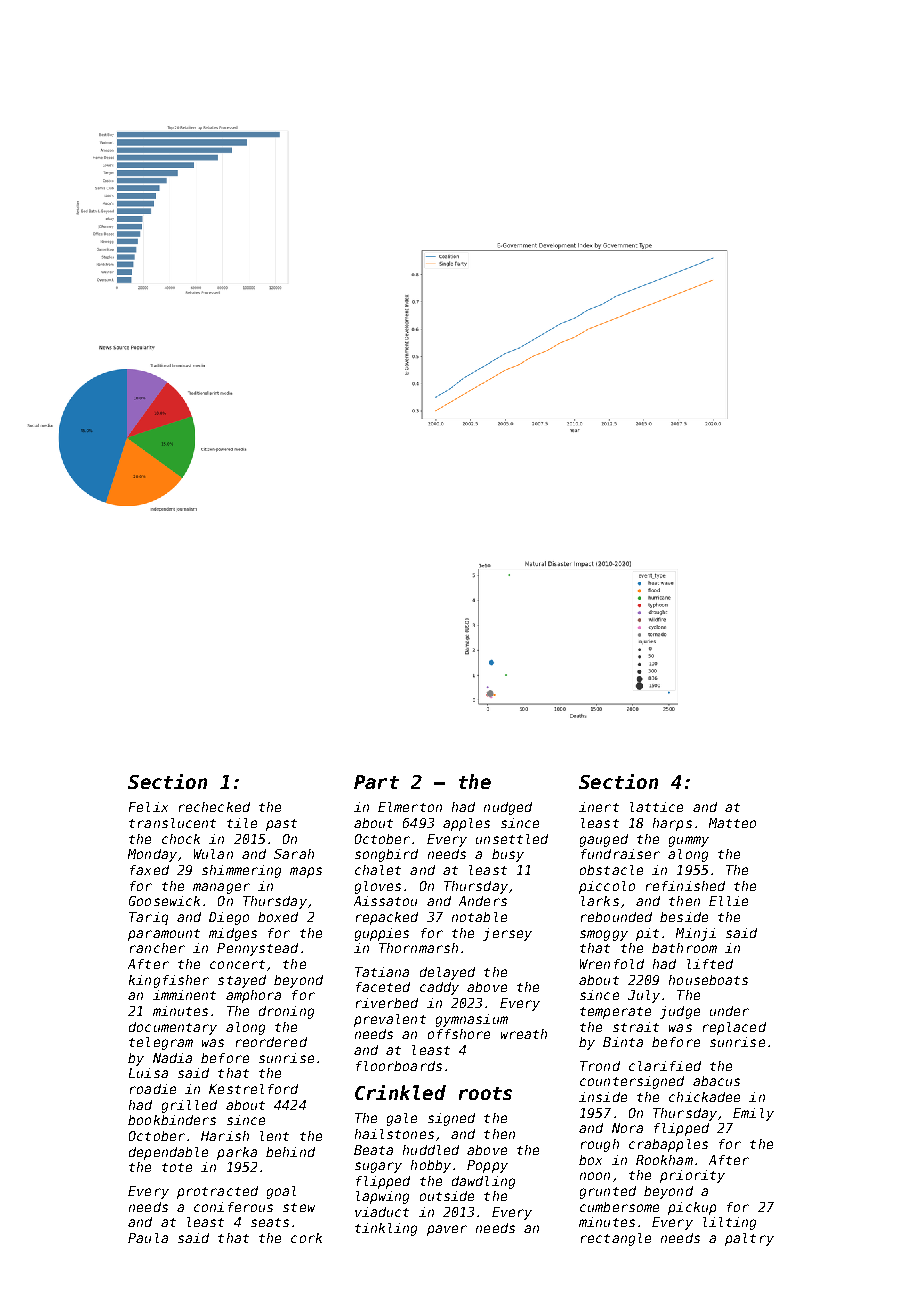 Image resolution: width=908 pixels, height=1316 pixels. Describe the element at coordinates (483, 901) in the image. I see `Anders` at that location.
